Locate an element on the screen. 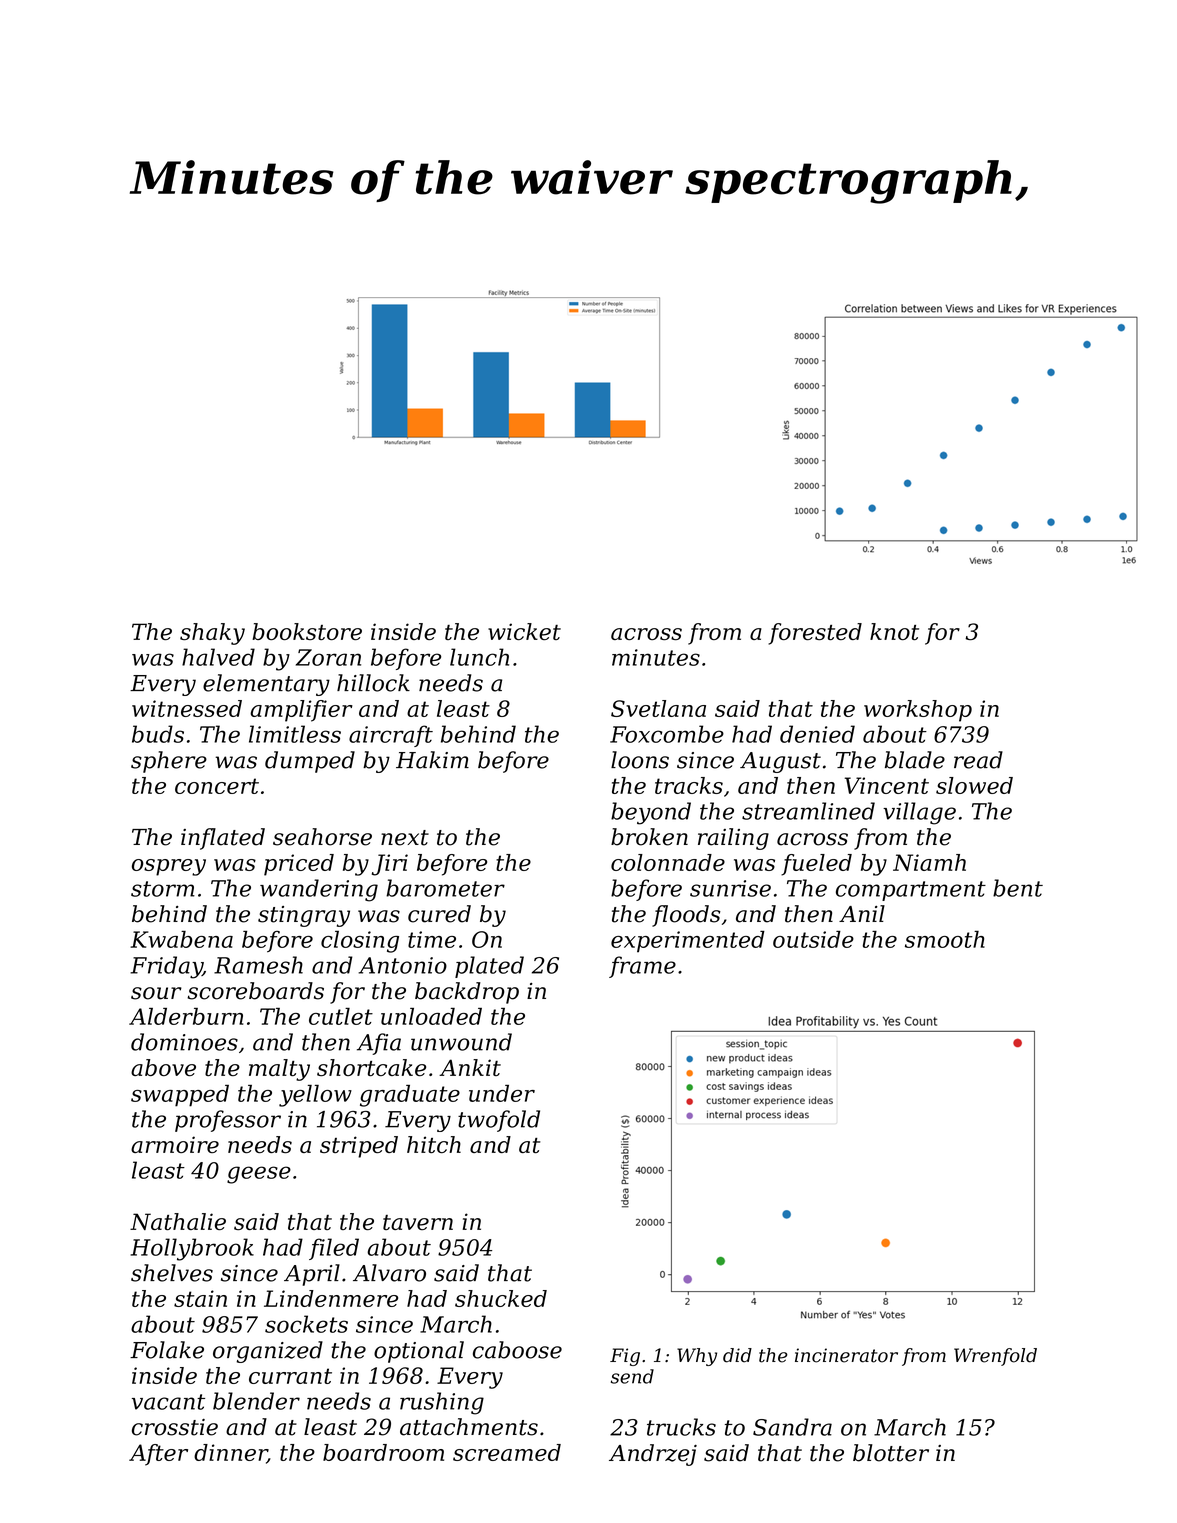  blotter is located at coordinates (891, 1453).
